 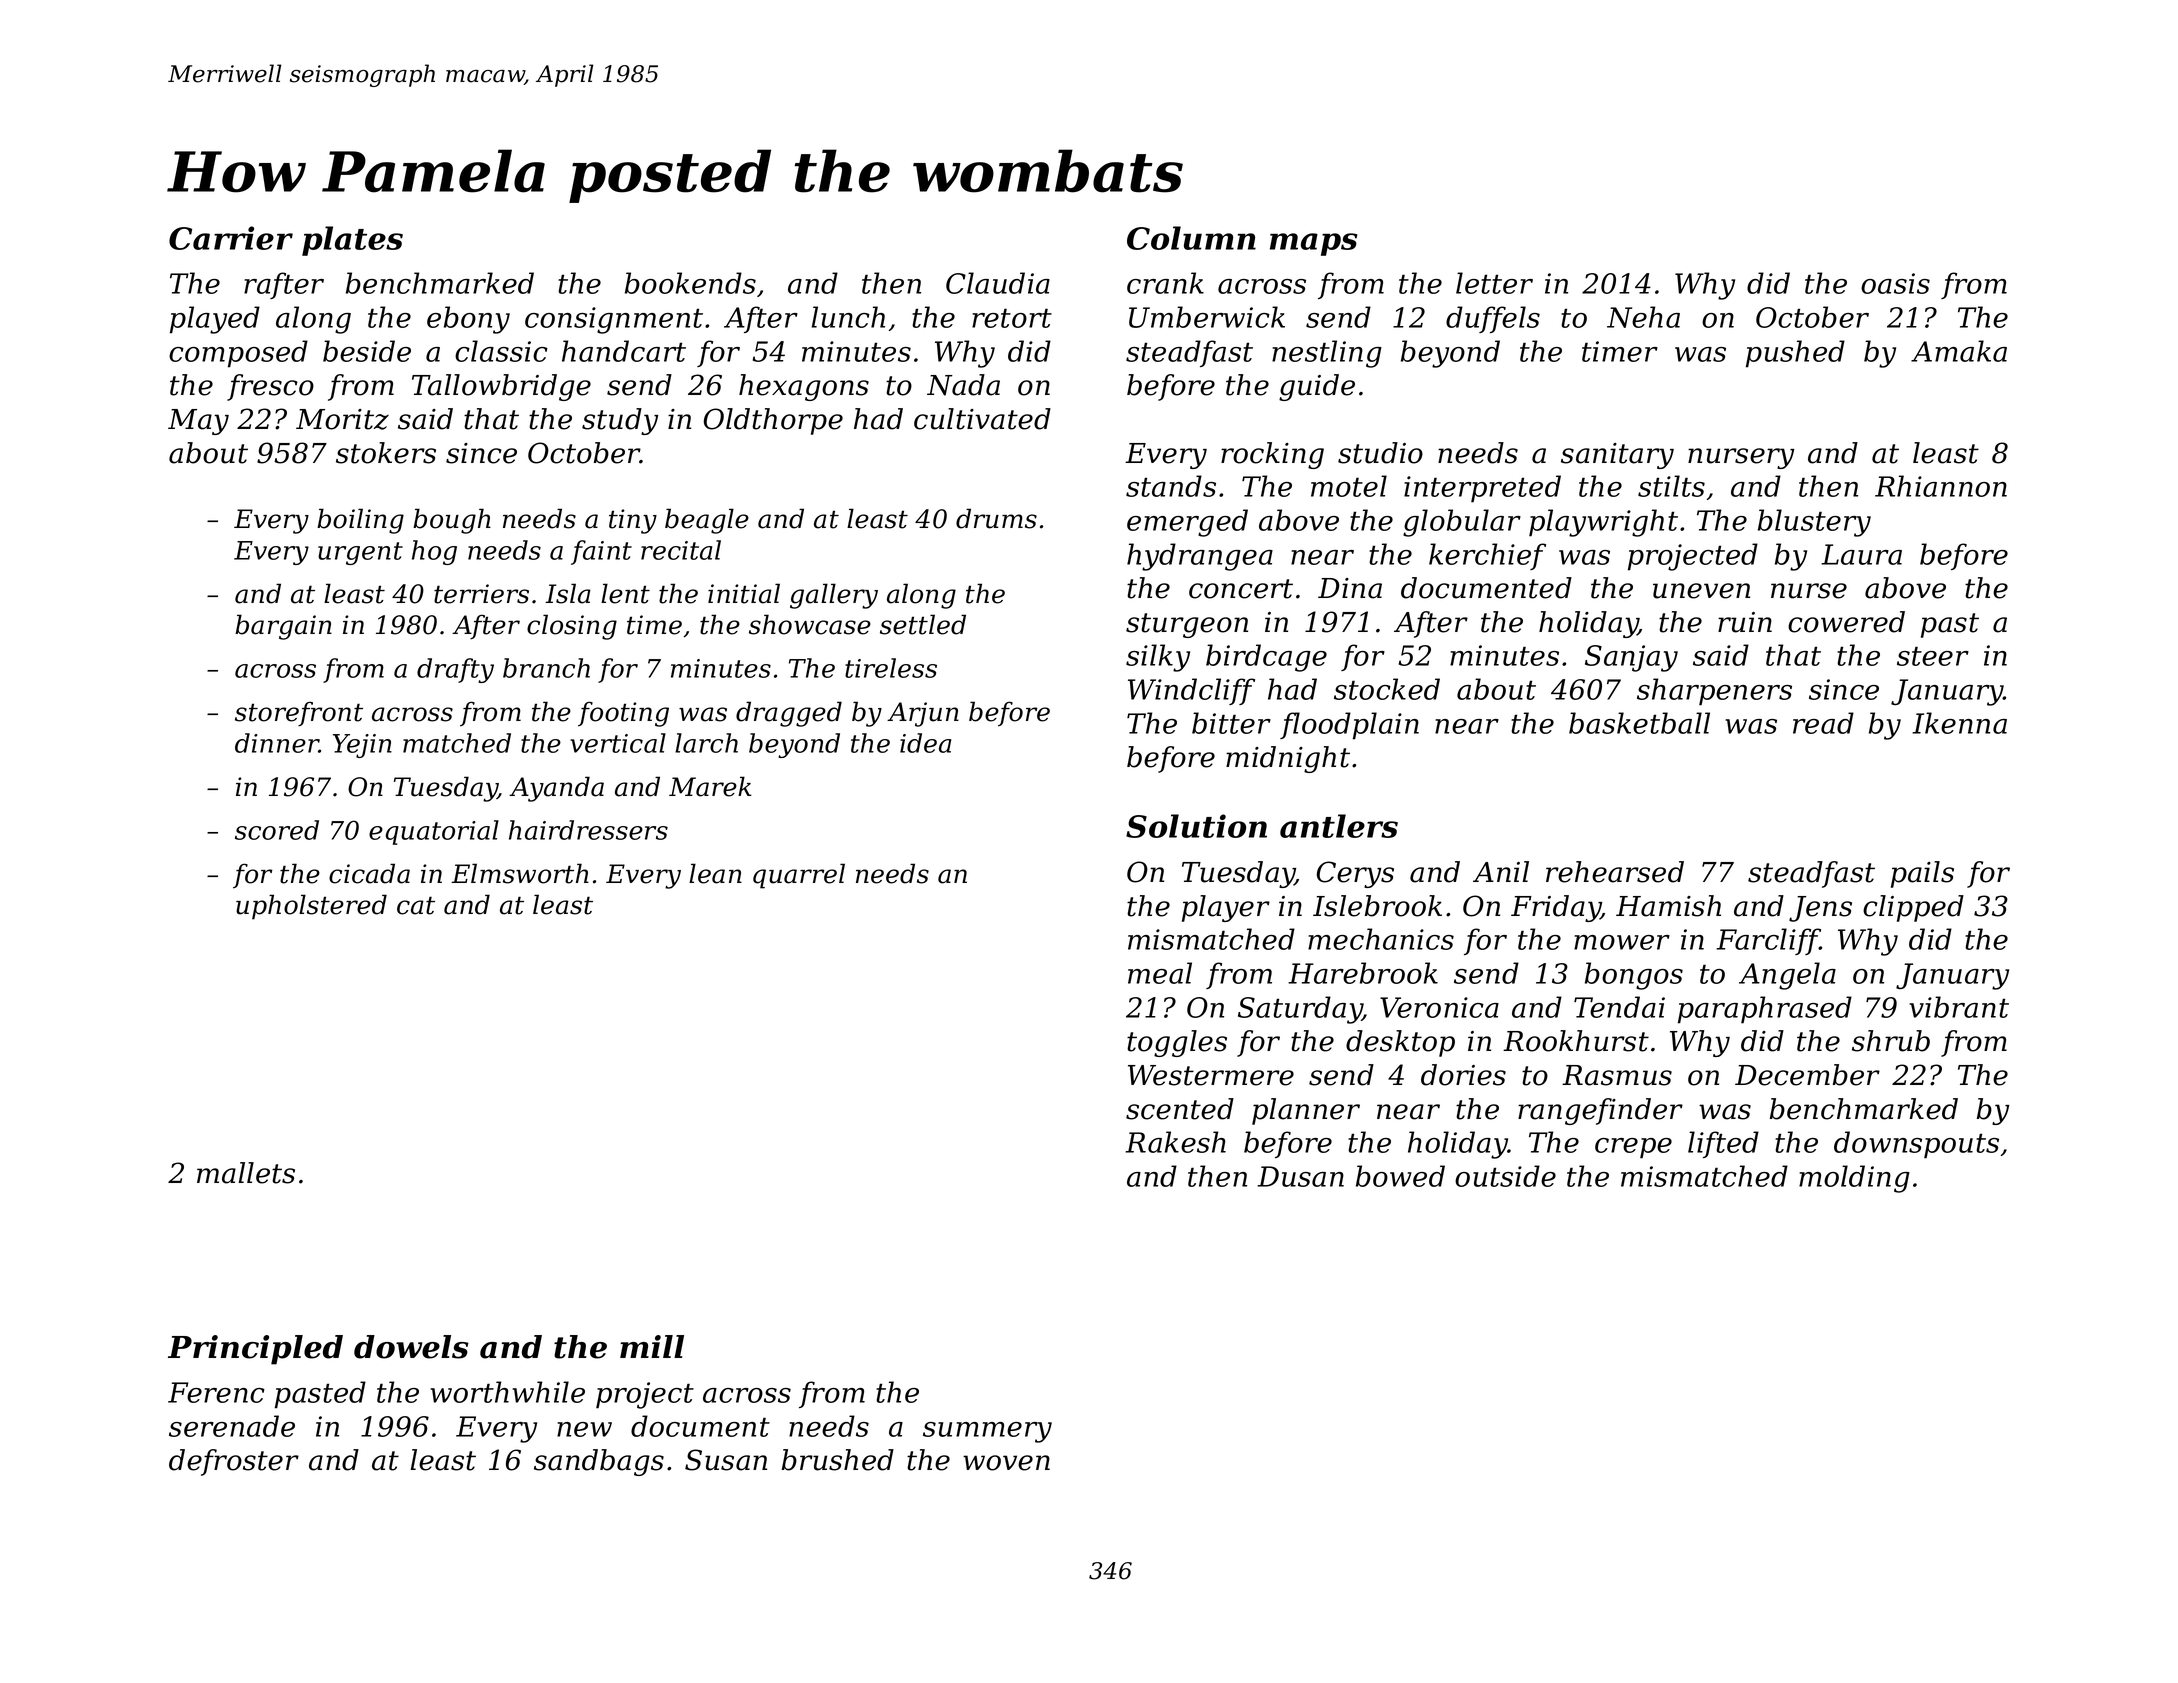 I want to click on read, so click(x=1823, y=723).
